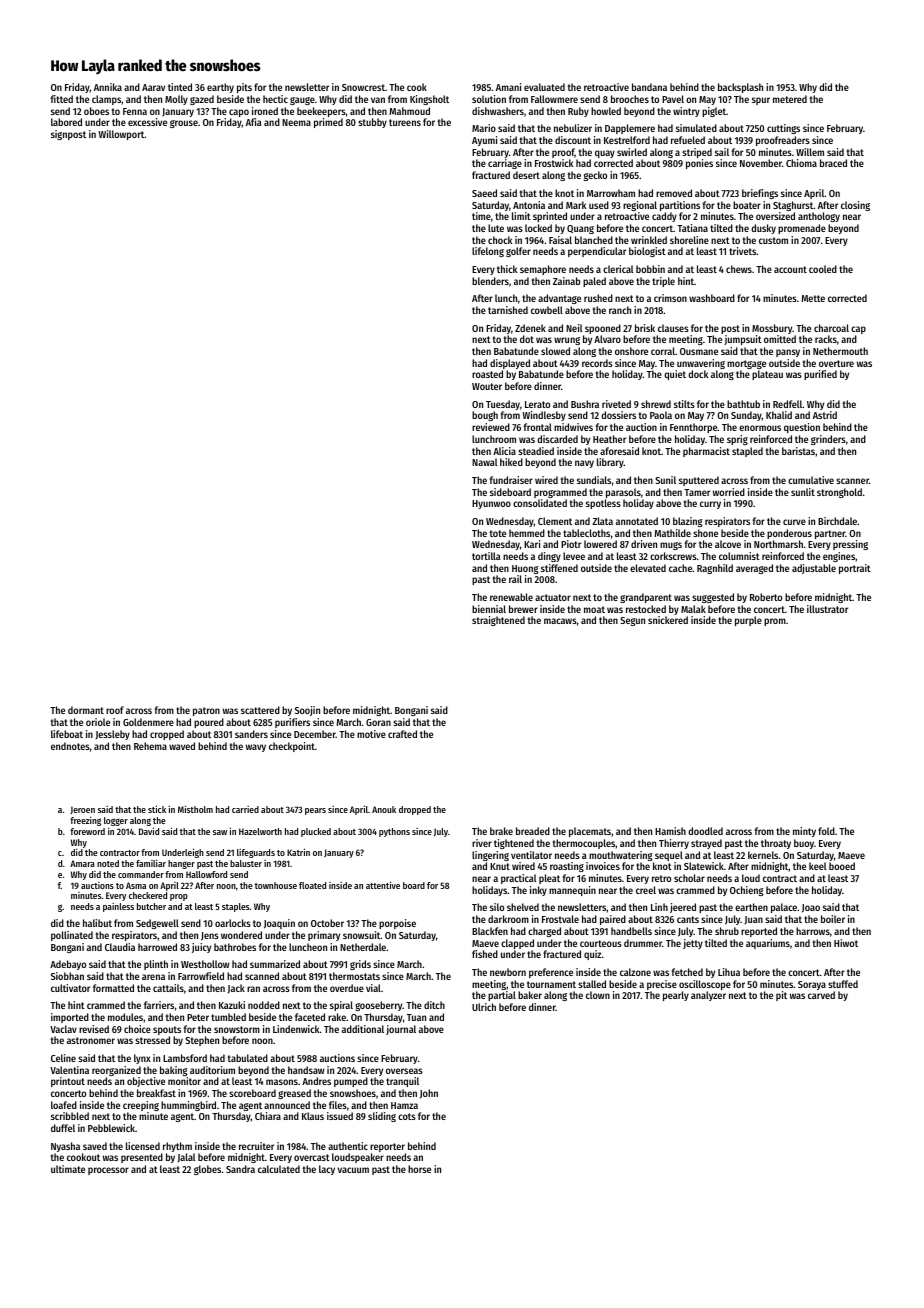 Image resolution: width=924 pixels, height=1308 pixels. Describe the element at coordinates (180, 87) in the screenshot. I see `tinted` at that location.
